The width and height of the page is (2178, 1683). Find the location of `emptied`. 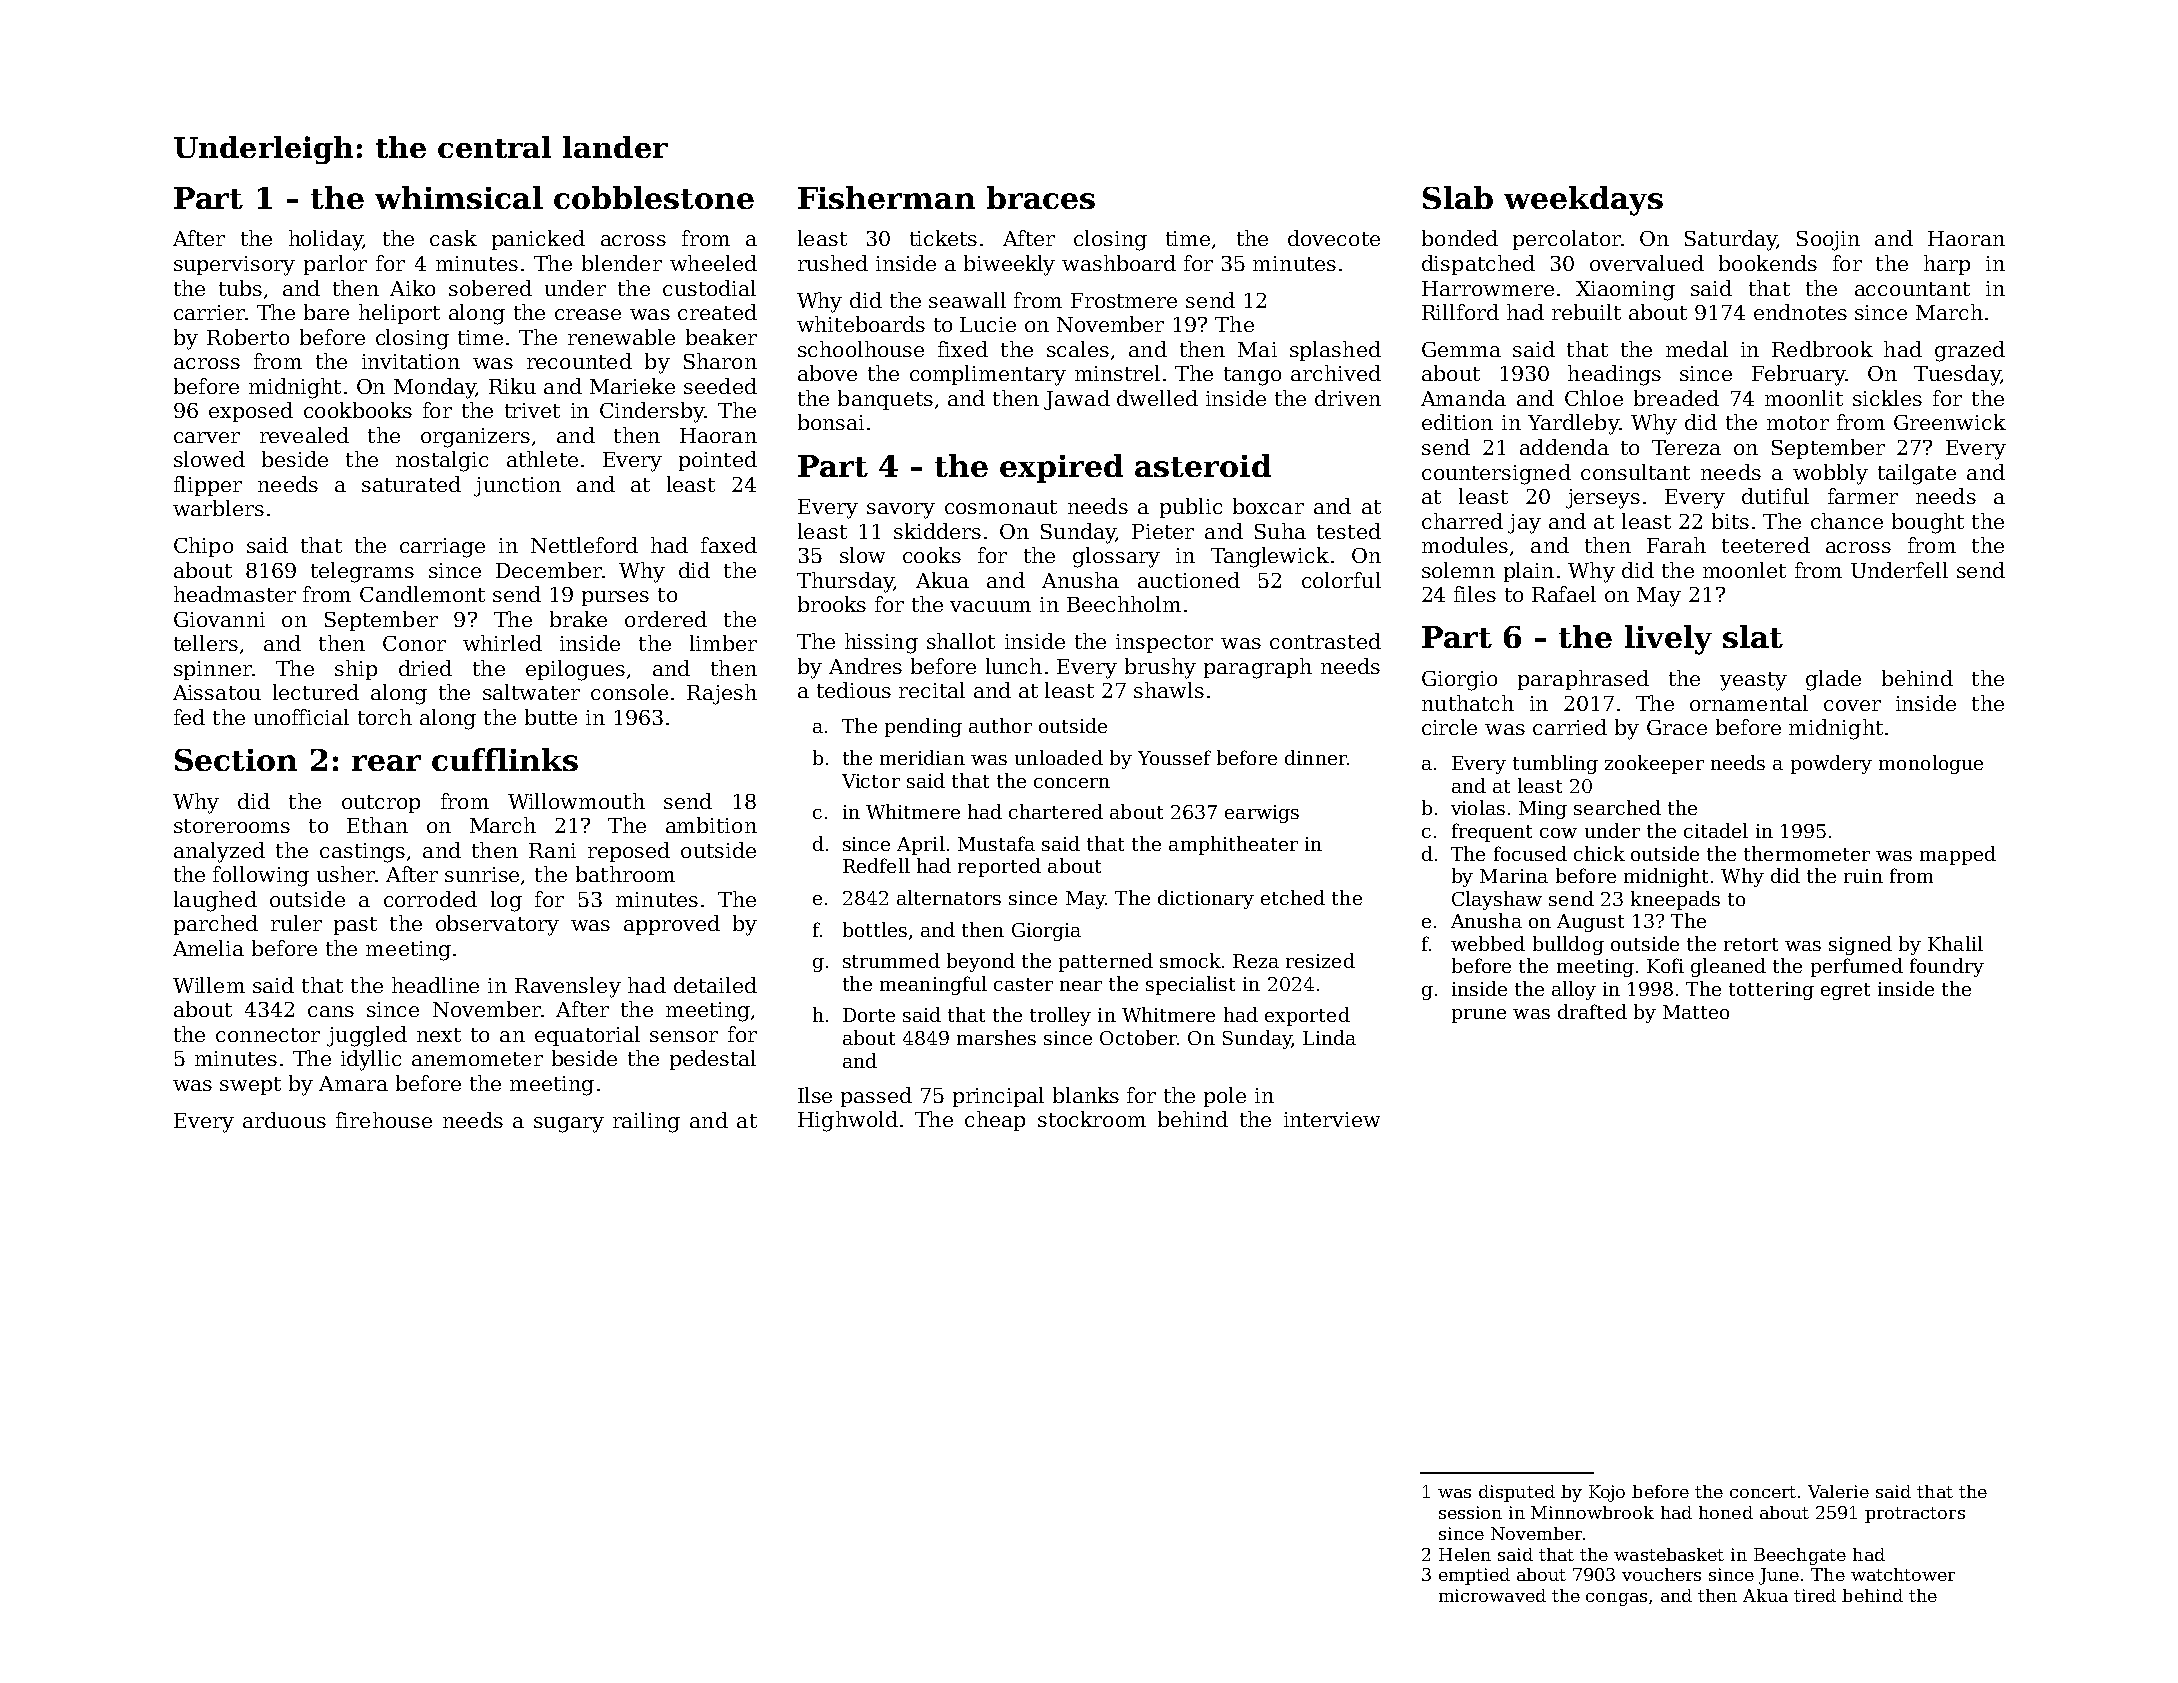

emptied is located at coordinates (1474, 1576).
